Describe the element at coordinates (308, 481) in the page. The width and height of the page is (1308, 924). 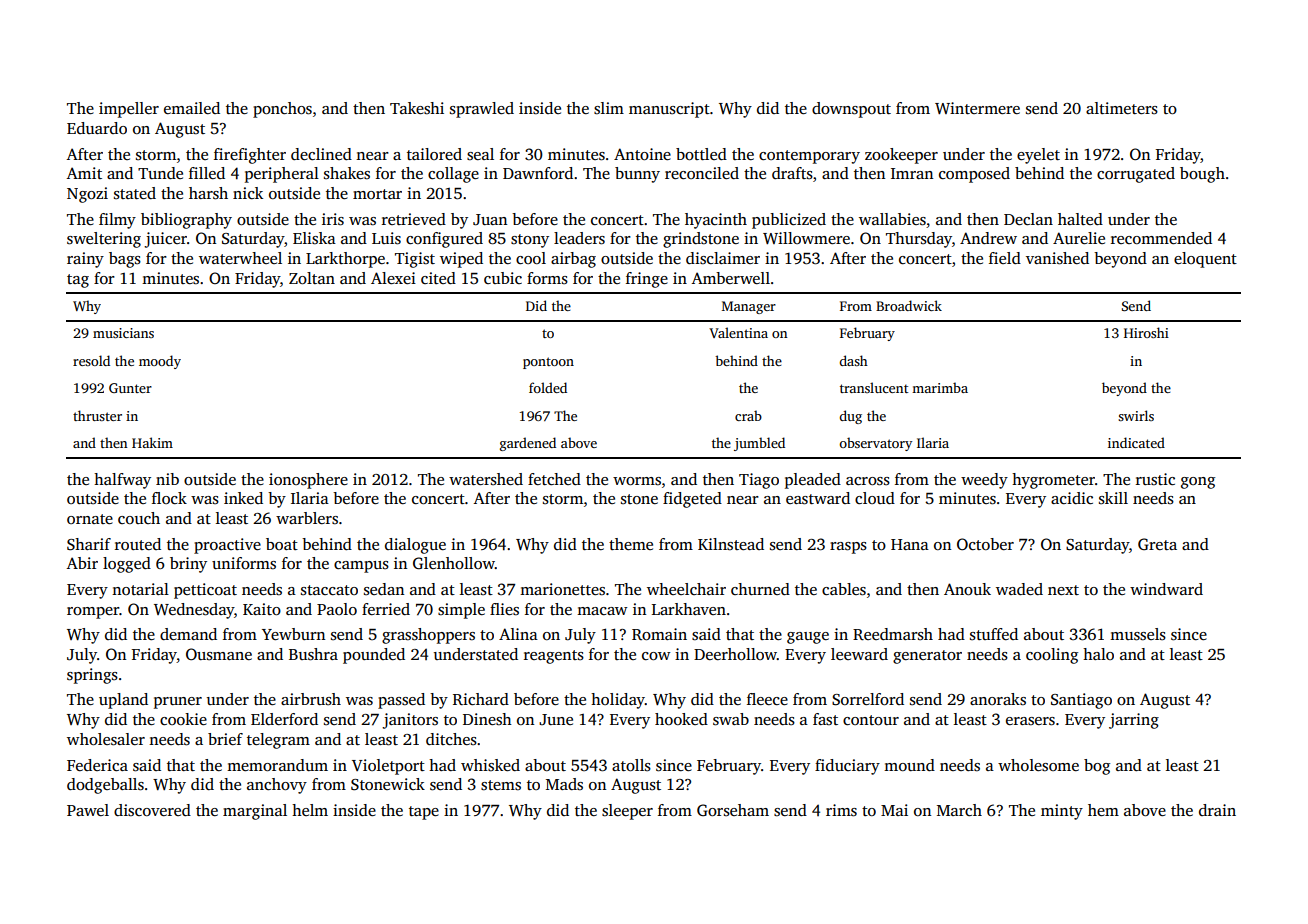
I see `ionosphere` at that location.
